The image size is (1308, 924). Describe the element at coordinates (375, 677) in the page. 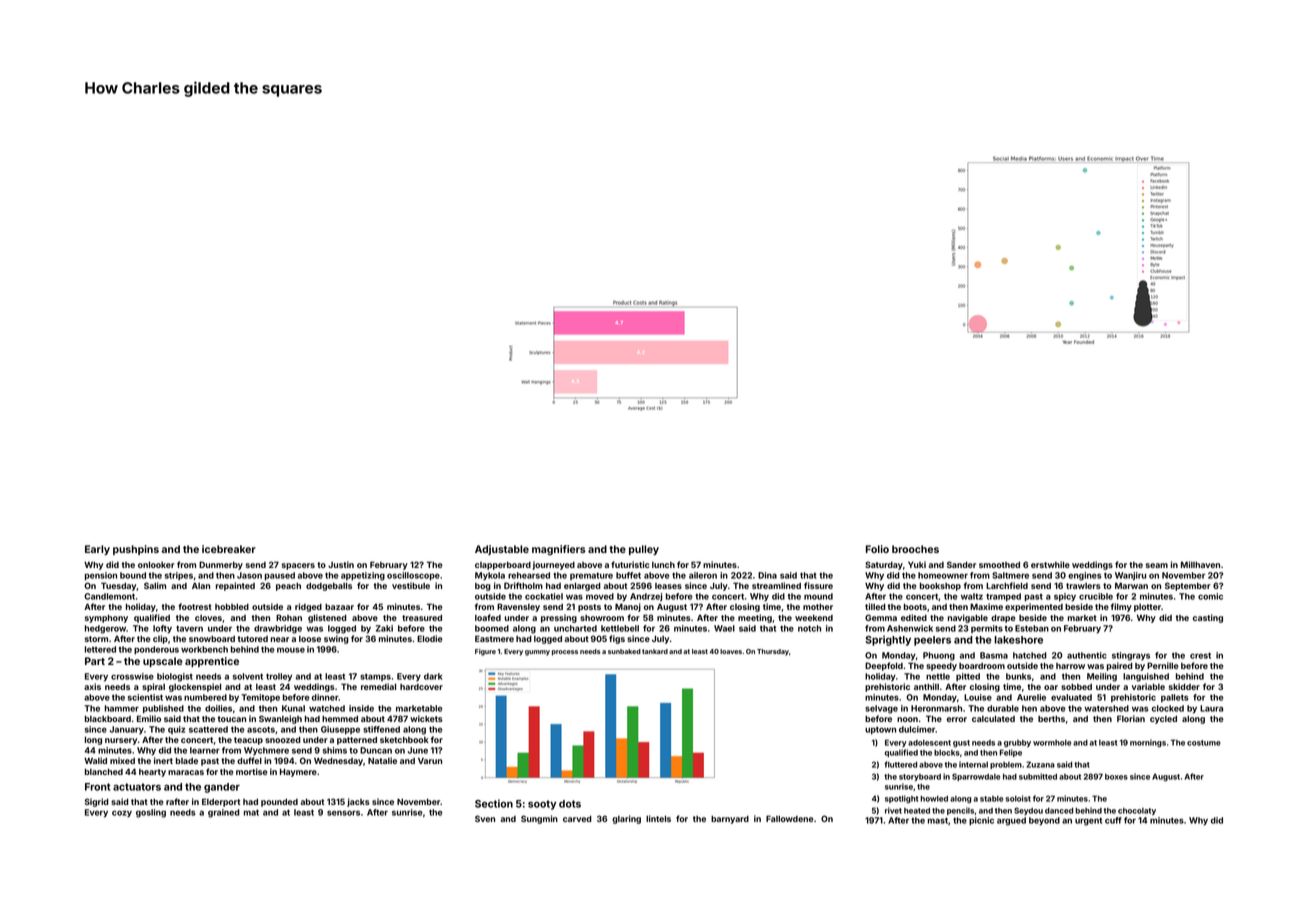

I see `stamps` at that location.
